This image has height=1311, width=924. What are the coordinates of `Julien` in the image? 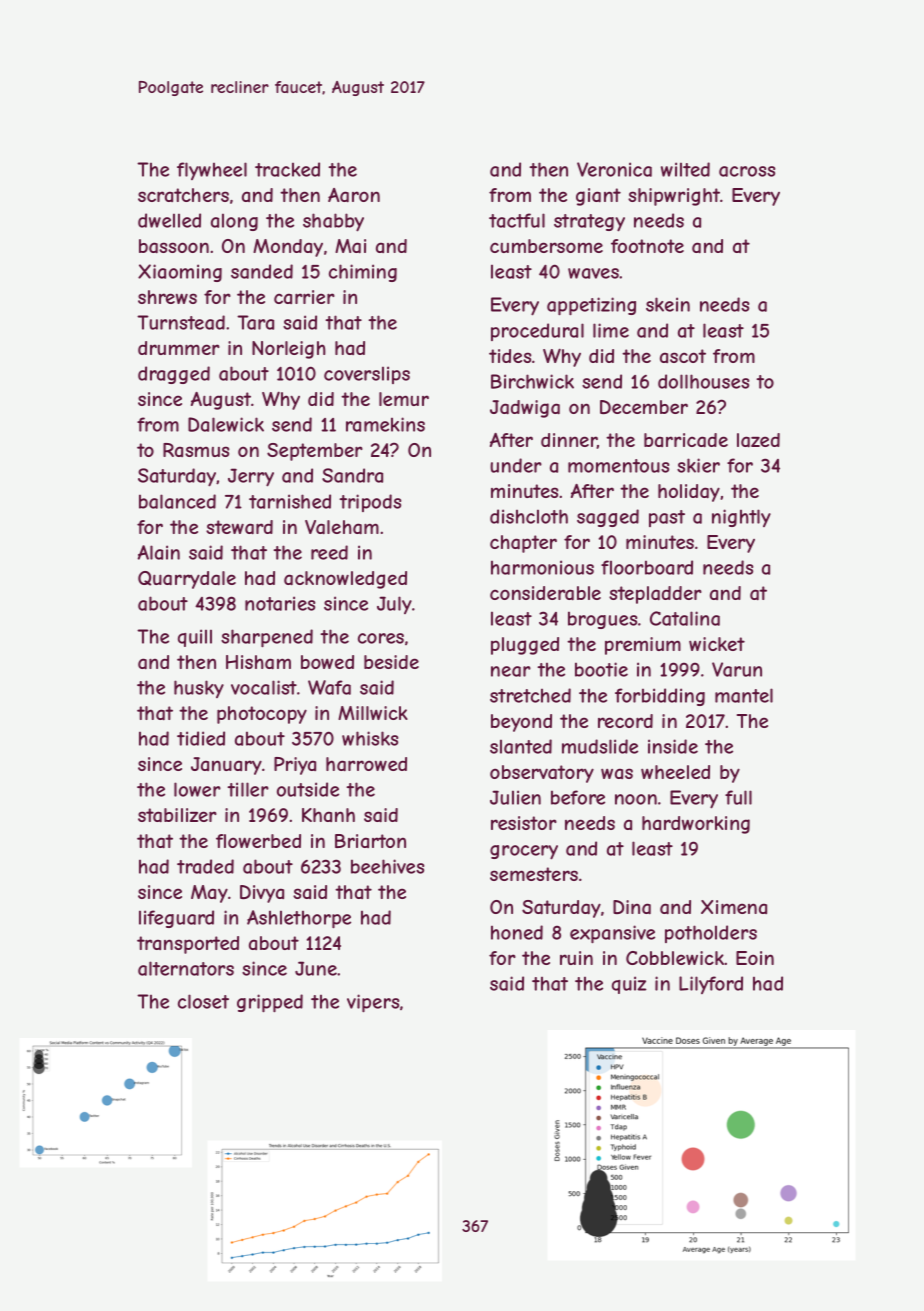 It's located at (515, 797).
